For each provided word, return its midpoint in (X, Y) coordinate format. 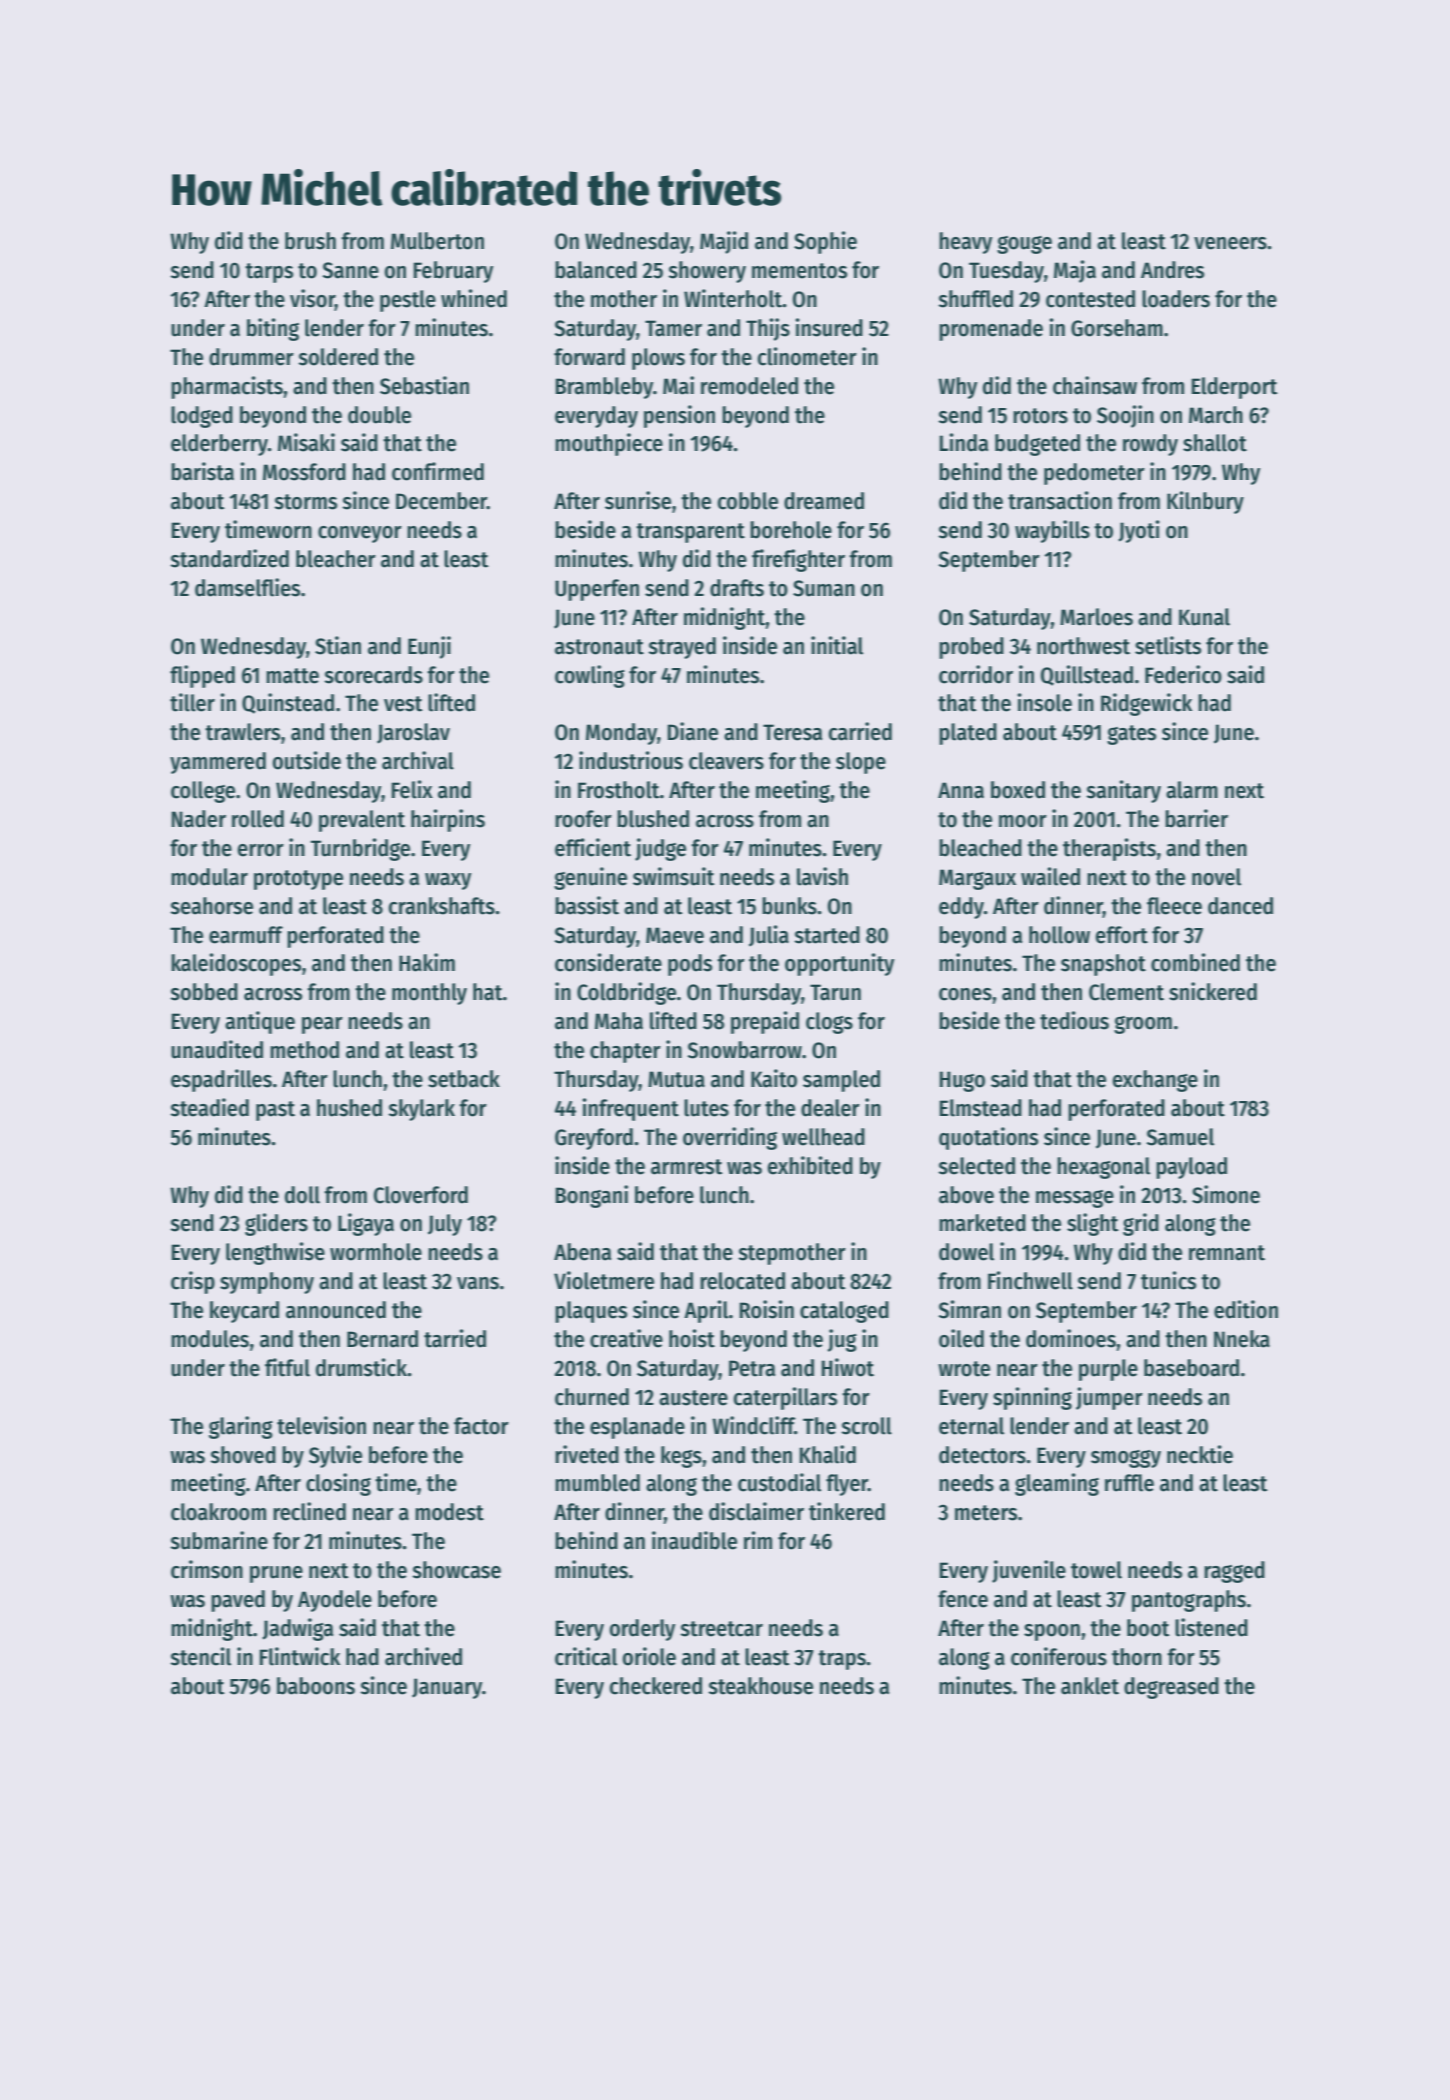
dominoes (1071, 1338)
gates (1131, 735)
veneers (1230, 243)
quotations (988, 1138)
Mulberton (437, 241)
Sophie (825, 242)
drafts (737, 588)
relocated (742, 1281)
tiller (192, 702)
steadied (209, 1107)
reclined (309, 1511)
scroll (866, 1426)
